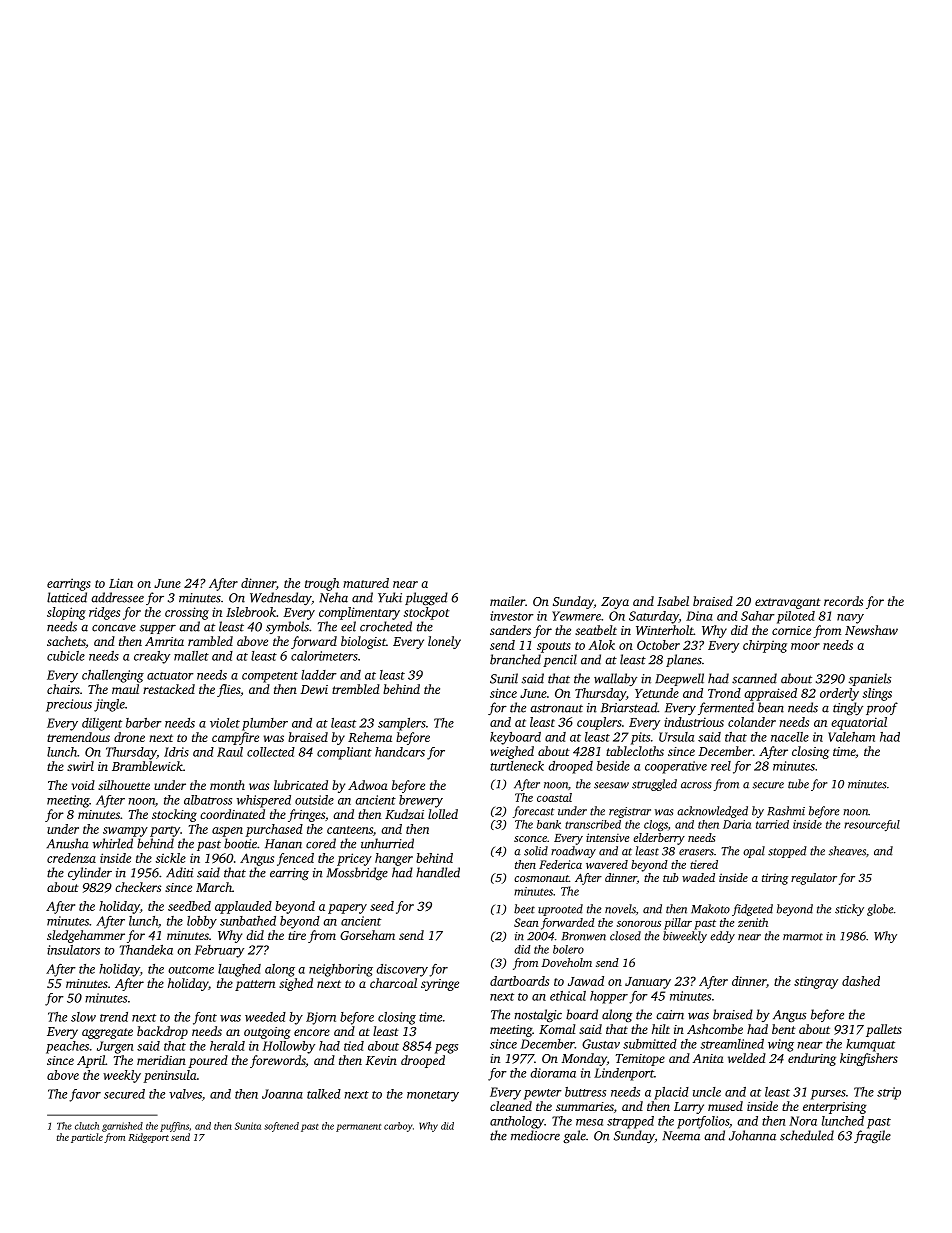 The width and height of the image is (952, 1233). I want to click on Sunita, so click(248, 1126).
